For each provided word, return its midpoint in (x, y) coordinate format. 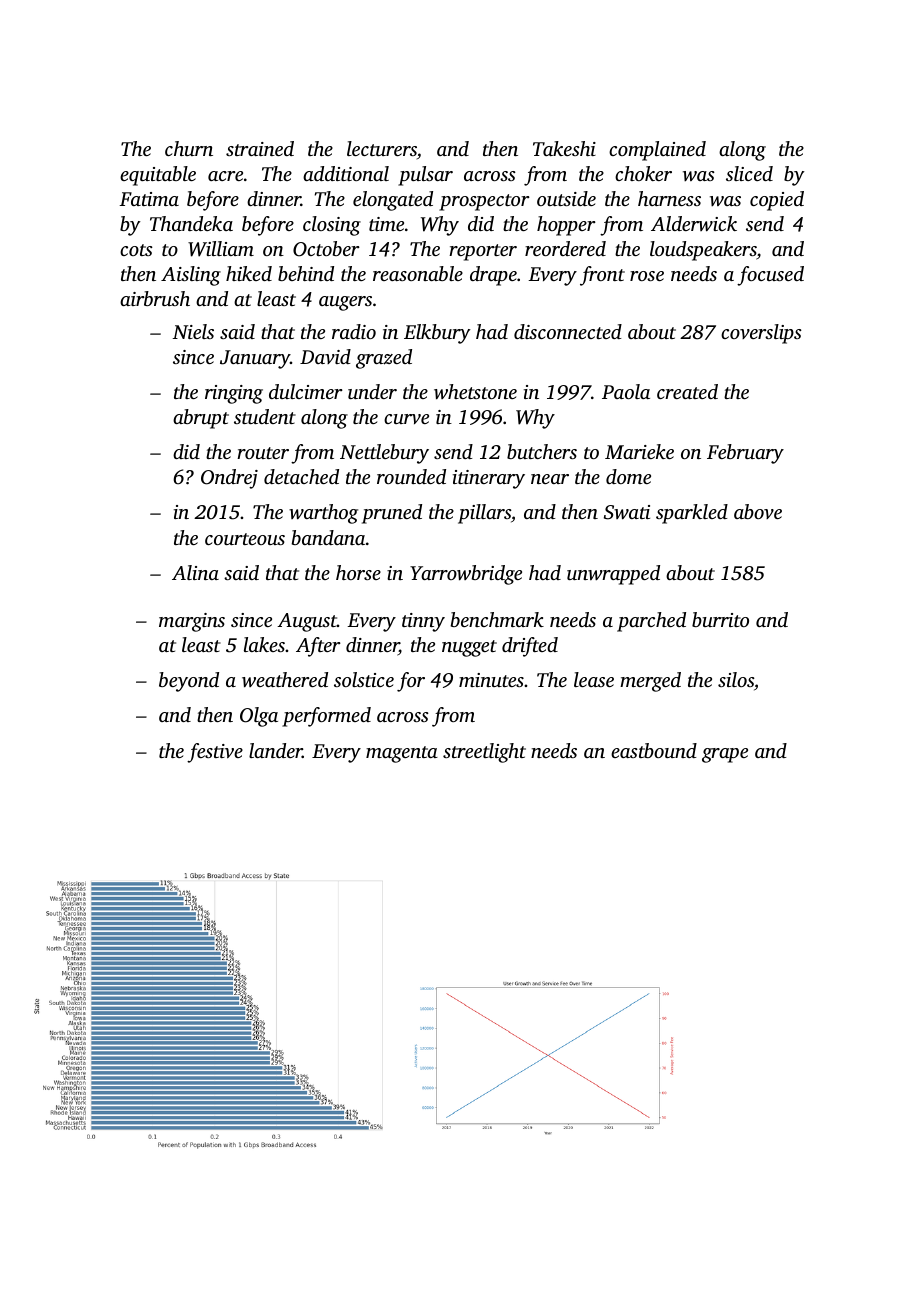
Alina (195, 572)
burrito (720, 619)
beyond (189, 682)
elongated (393, 201)
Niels (193, 331)
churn (189, 148)
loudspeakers (703, 251)
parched (651, 622)
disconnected (568, 331)
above (758, 511)
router (263, 453)
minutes (491, 680)
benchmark (497, 619)
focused (770, 276)
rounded (411, 476)
